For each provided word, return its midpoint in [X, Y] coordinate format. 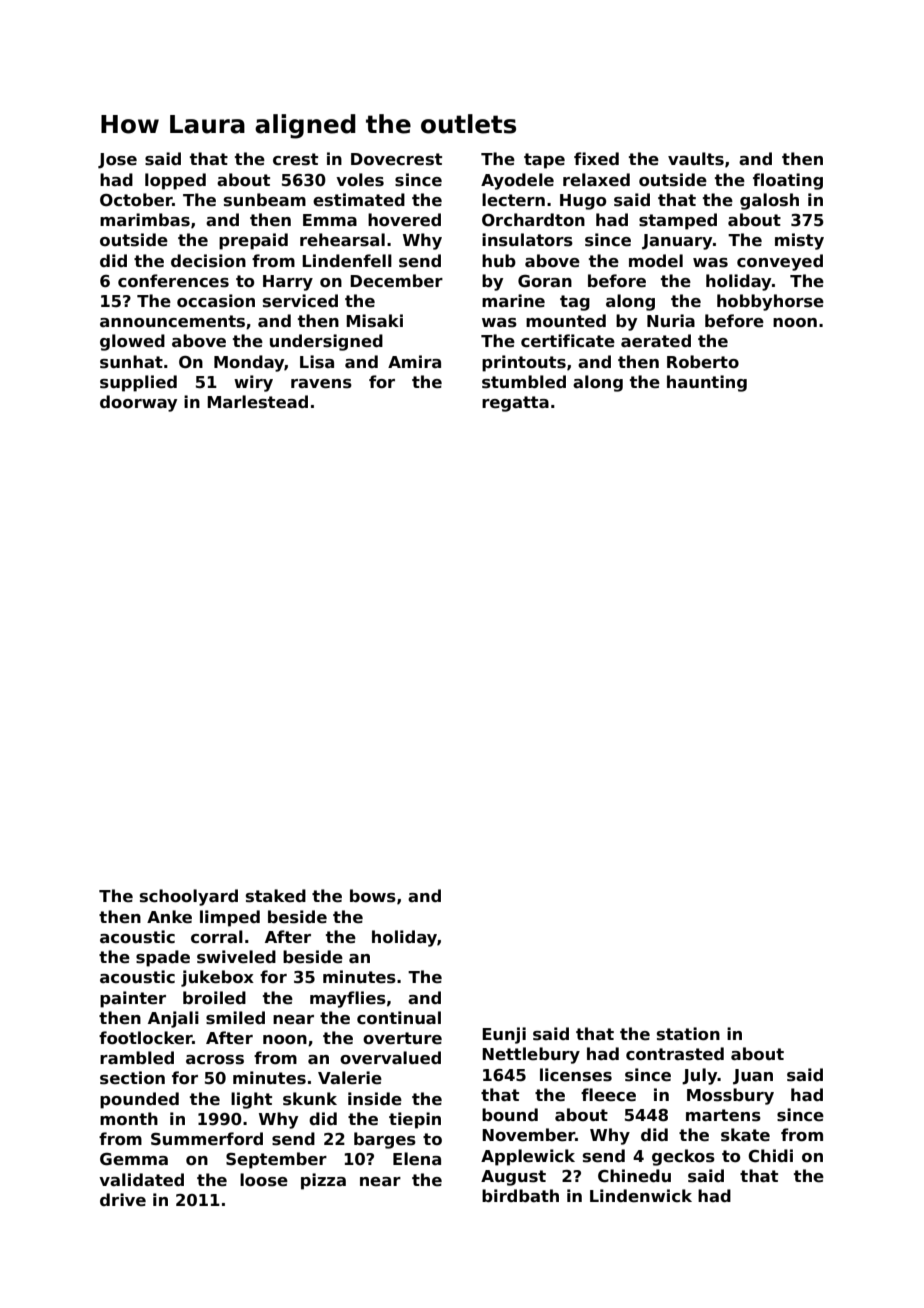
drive [123, 1200]
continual [399, 1018]
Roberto [703, 362]
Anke [169, 917]
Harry [288, 283]
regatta [515, 404]
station [688, 1034]
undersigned [326, 342]
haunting [707, 383]
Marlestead [257, 402]
